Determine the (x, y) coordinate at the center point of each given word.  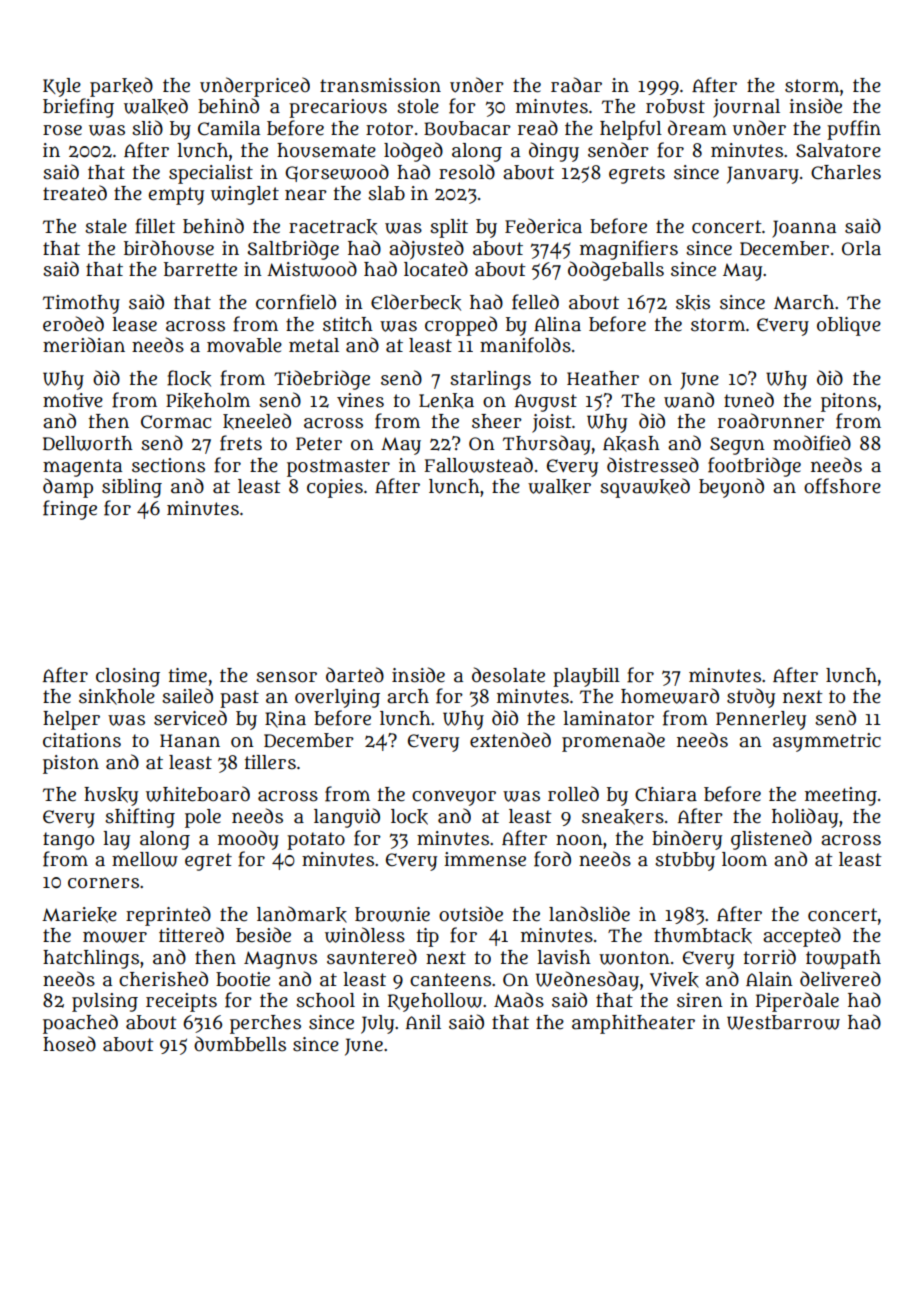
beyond (731, 488)
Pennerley (761, 720)
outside (471, 914)
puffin (854, 130)
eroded (73, 324)
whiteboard (198, 794)
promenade (613, 742)
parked (121, 87)
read (538, 128)
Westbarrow (783, 1022)
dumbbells (240, 1044)
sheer (497, 421)
